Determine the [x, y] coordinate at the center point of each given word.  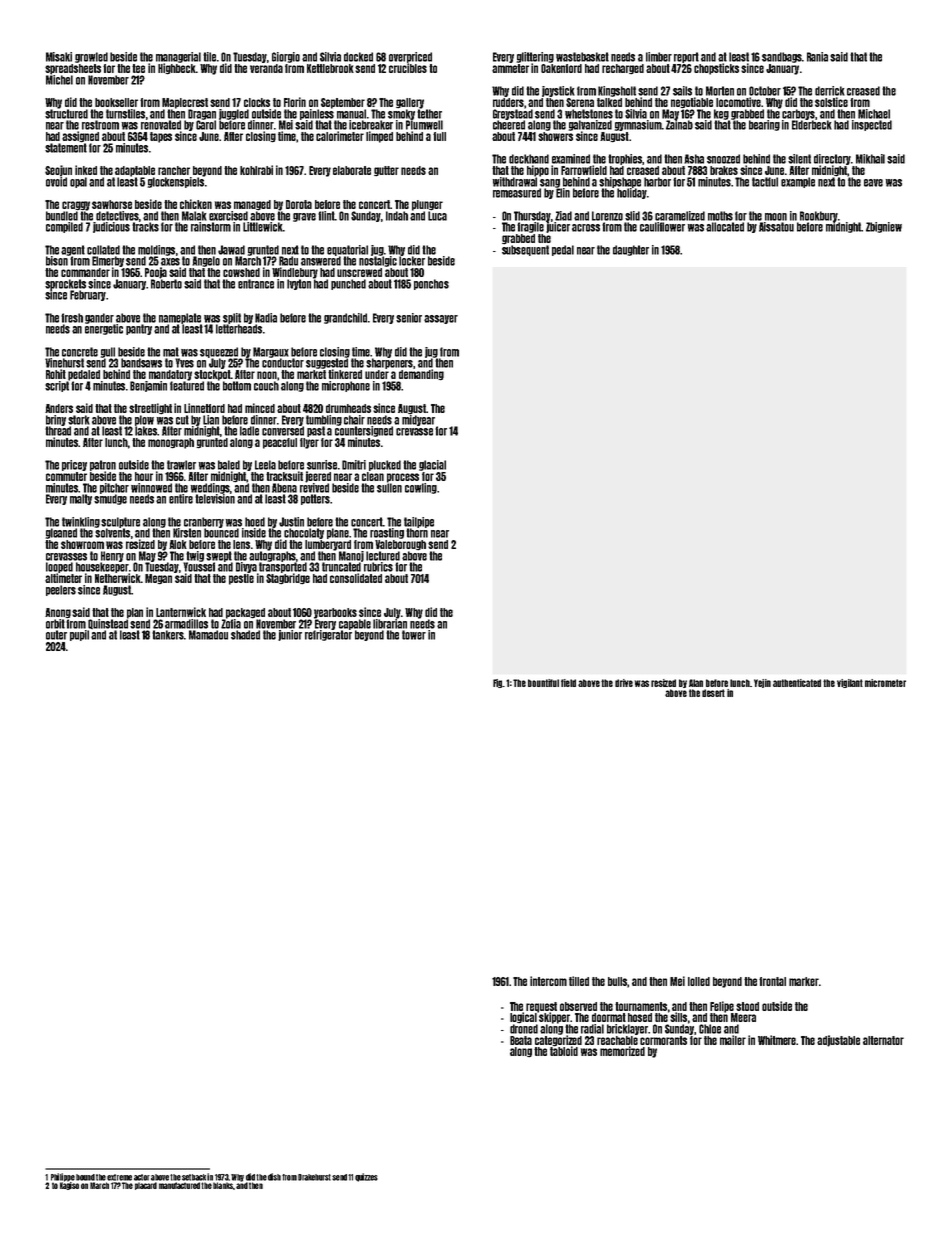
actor [142, 1177]
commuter [66, 476]
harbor [657, 182]
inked [86, 170]
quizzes [366, 1177]
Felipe [722, 1007]
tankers [168, 635]
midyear [418, 420]
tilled [579, 981]
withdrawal [515, 182]
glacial [432, 465]
